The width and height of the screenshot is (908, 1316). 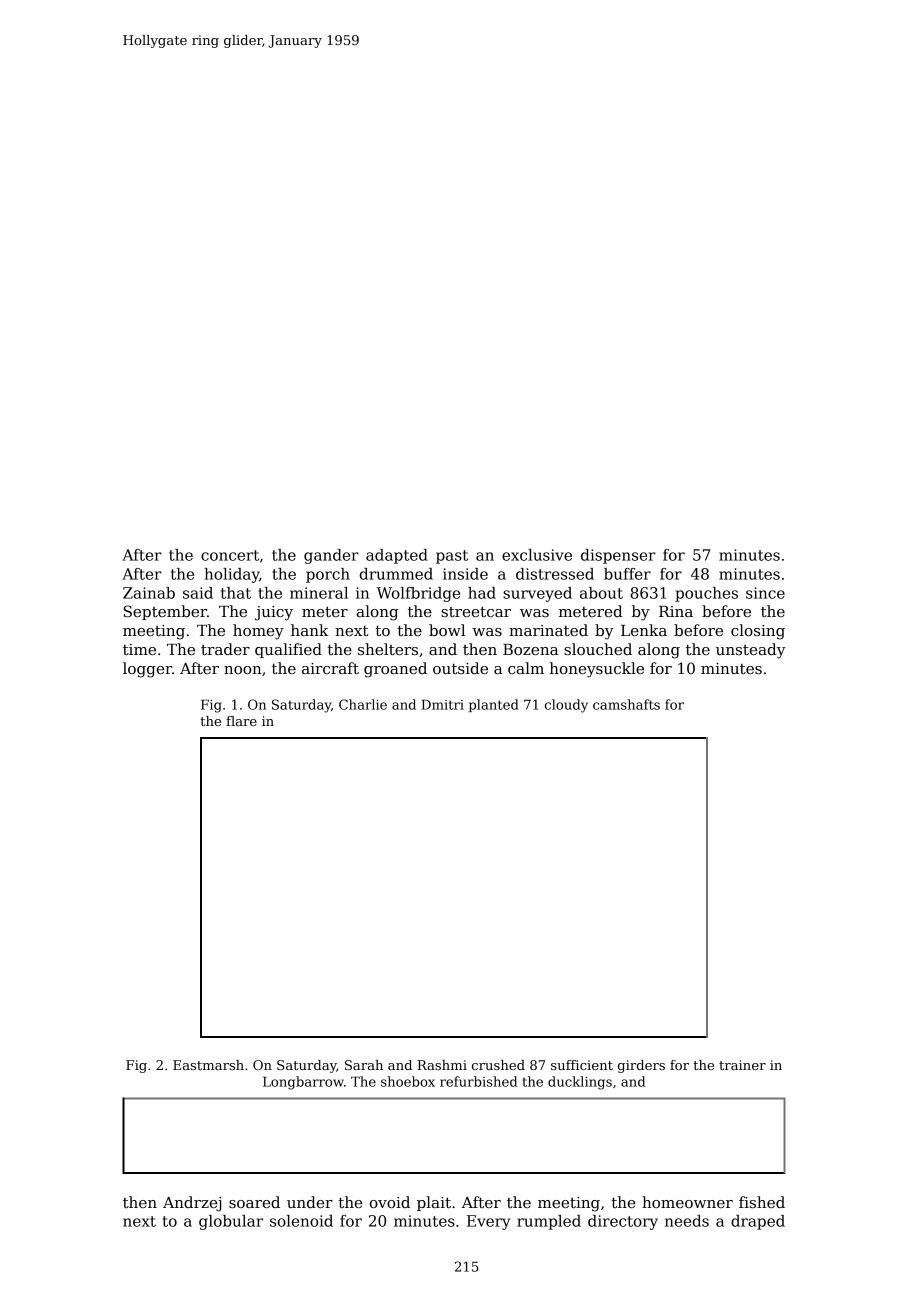 I want to click on sufficient, so click(x=582, y=1065).
